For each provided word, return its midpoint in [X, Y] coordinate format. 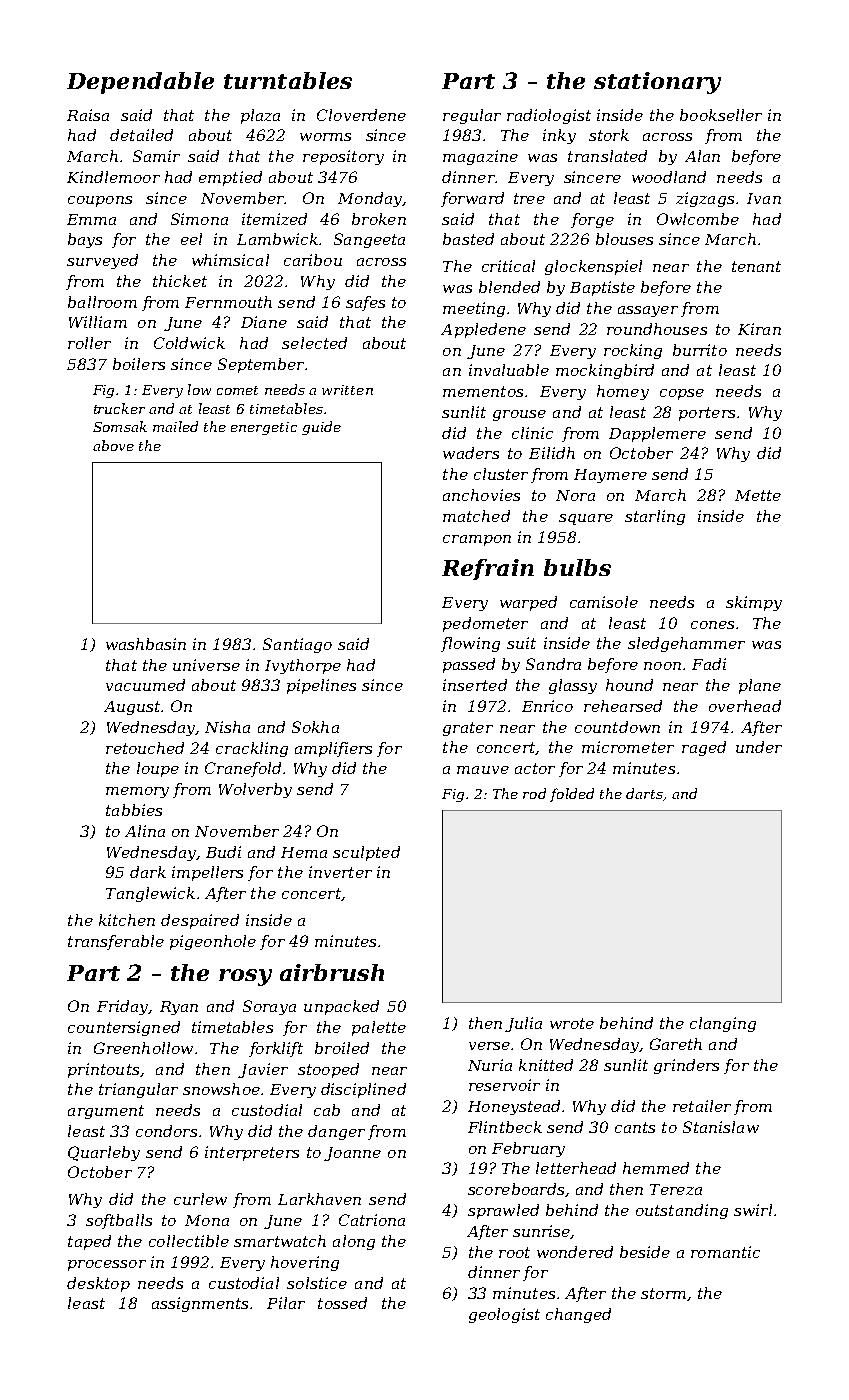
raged [704, 748]
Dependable [140, 83]
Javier [263, 1070]
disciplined [363, 1090]
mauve [483, 770]
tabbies [134, 810]
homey [623, 392]
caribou [313, 260]
